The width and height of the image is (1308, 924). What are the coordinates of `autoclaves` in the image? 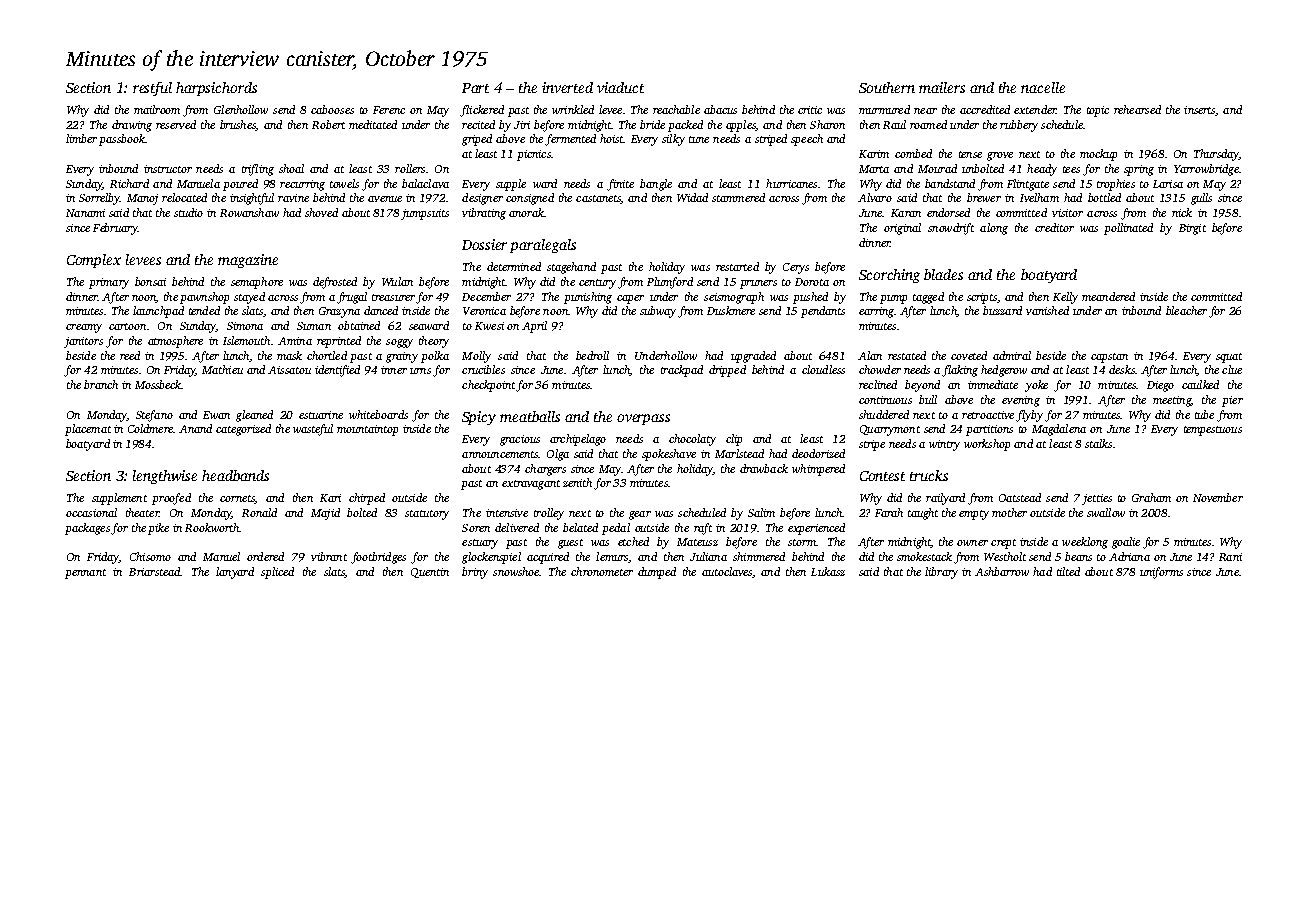 It's located at (727, 571).
